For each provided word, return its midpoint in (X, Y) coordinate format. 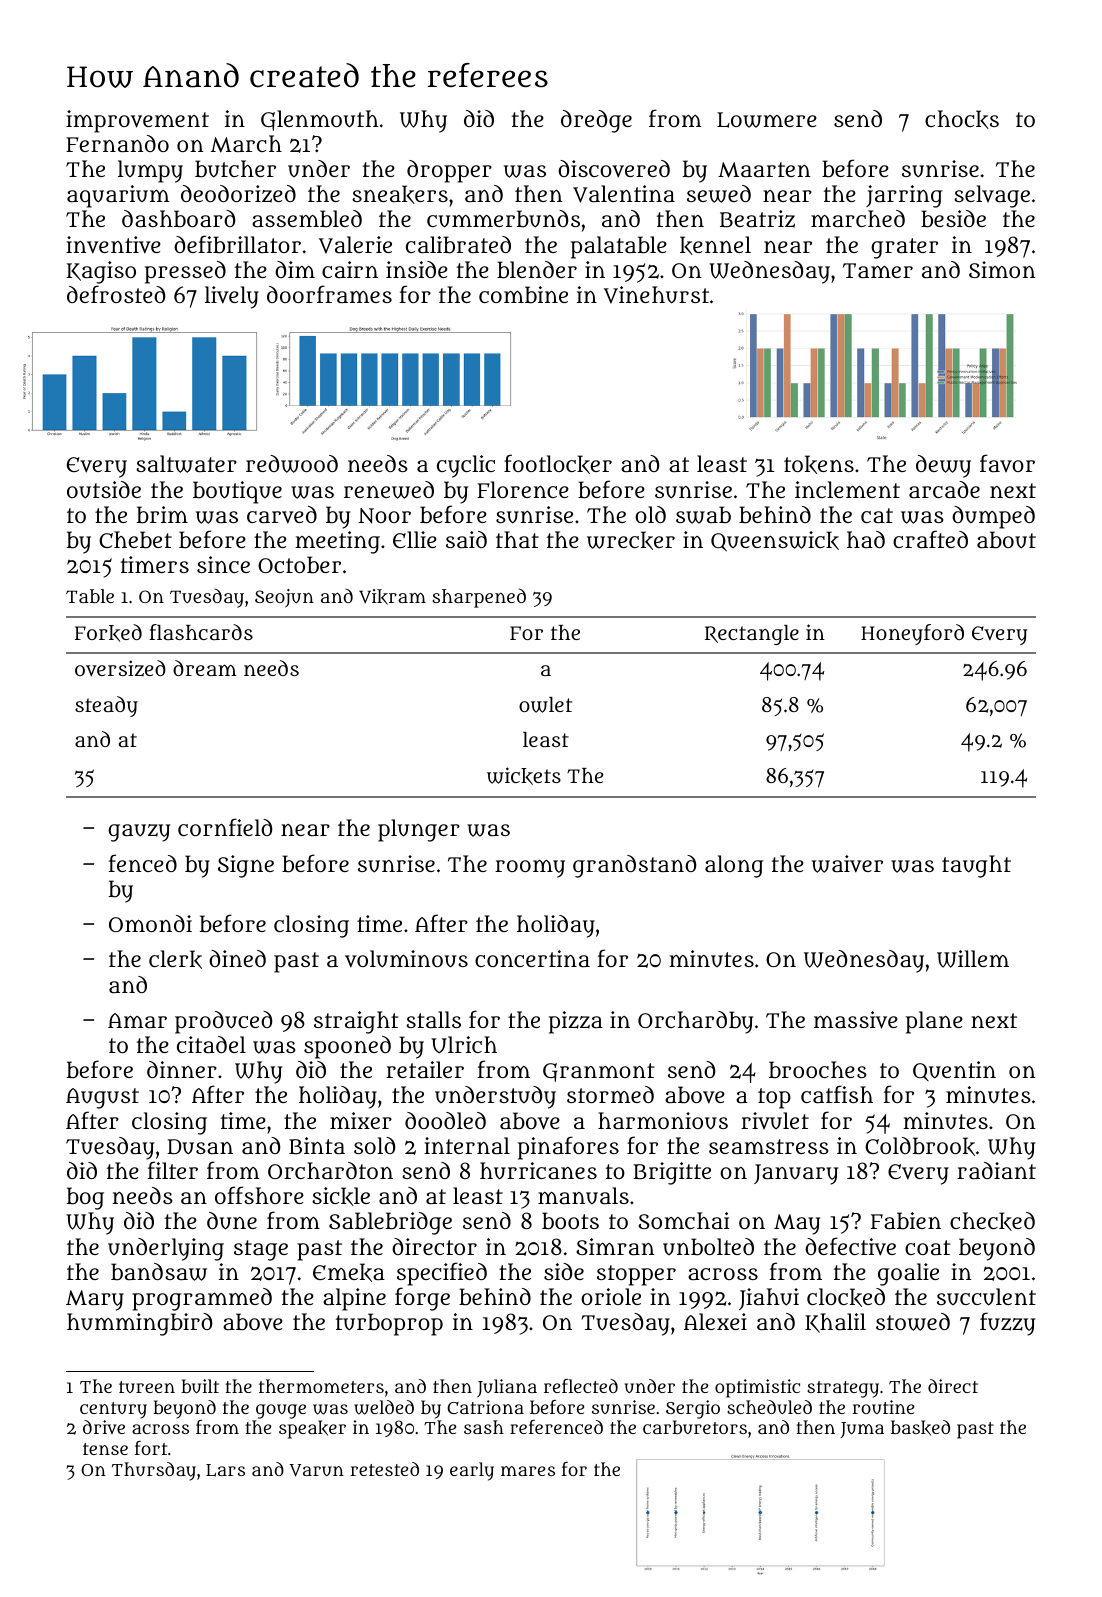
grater (904, 248)
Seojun (284, 598)
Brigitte (672, 1173)
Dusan (200, 1147)
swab (703, 515)
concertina (532, 958)
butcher (235, 169)
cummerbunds (503, 219)
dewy (943, 466)
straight (356, 1022)
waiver (847, 864)
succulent (986, 1297)
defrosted (116, 294)
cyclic (466, 466)
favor (1007, 463)
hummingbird (139, 1324)
